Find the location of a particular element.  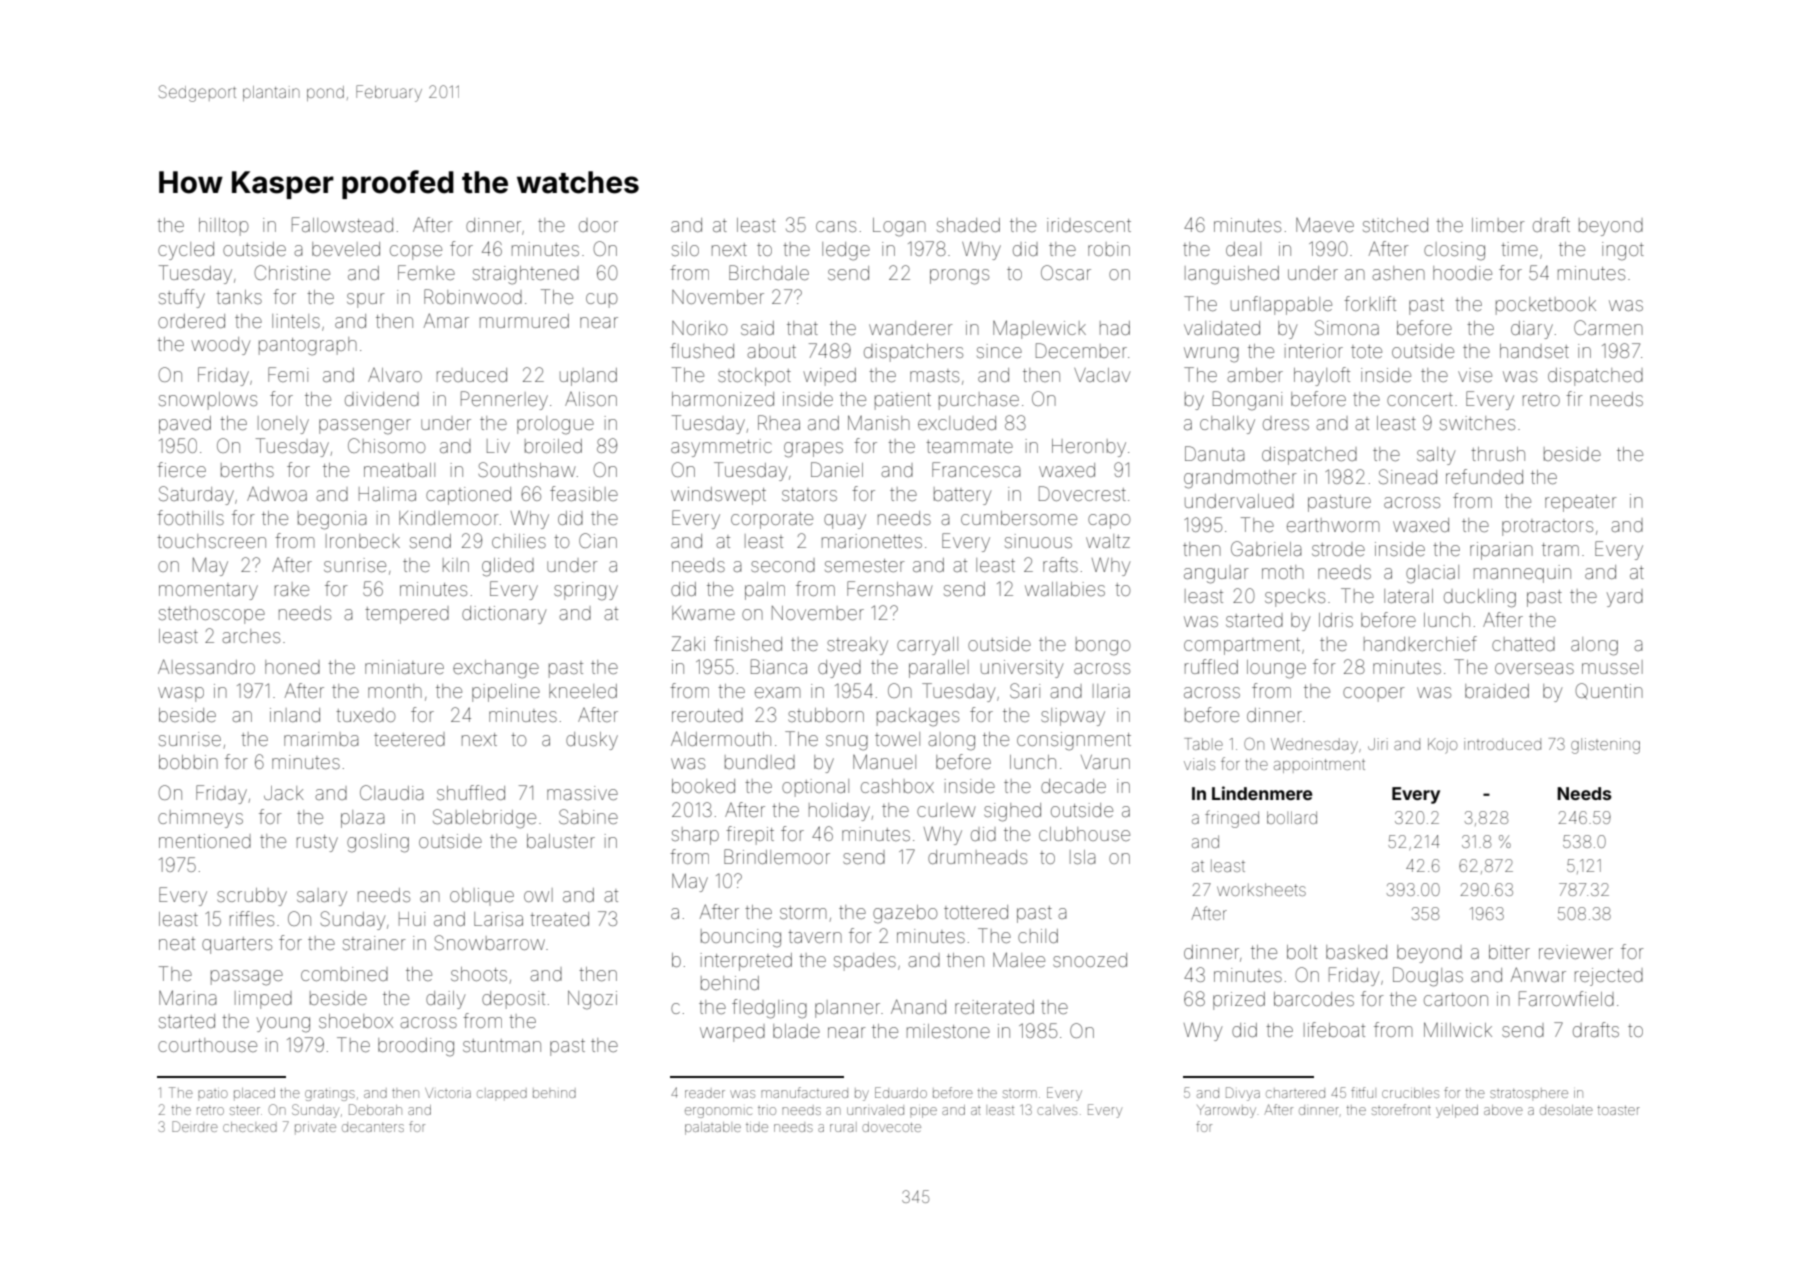

courthouse is located at coordinates (207, 1045).
